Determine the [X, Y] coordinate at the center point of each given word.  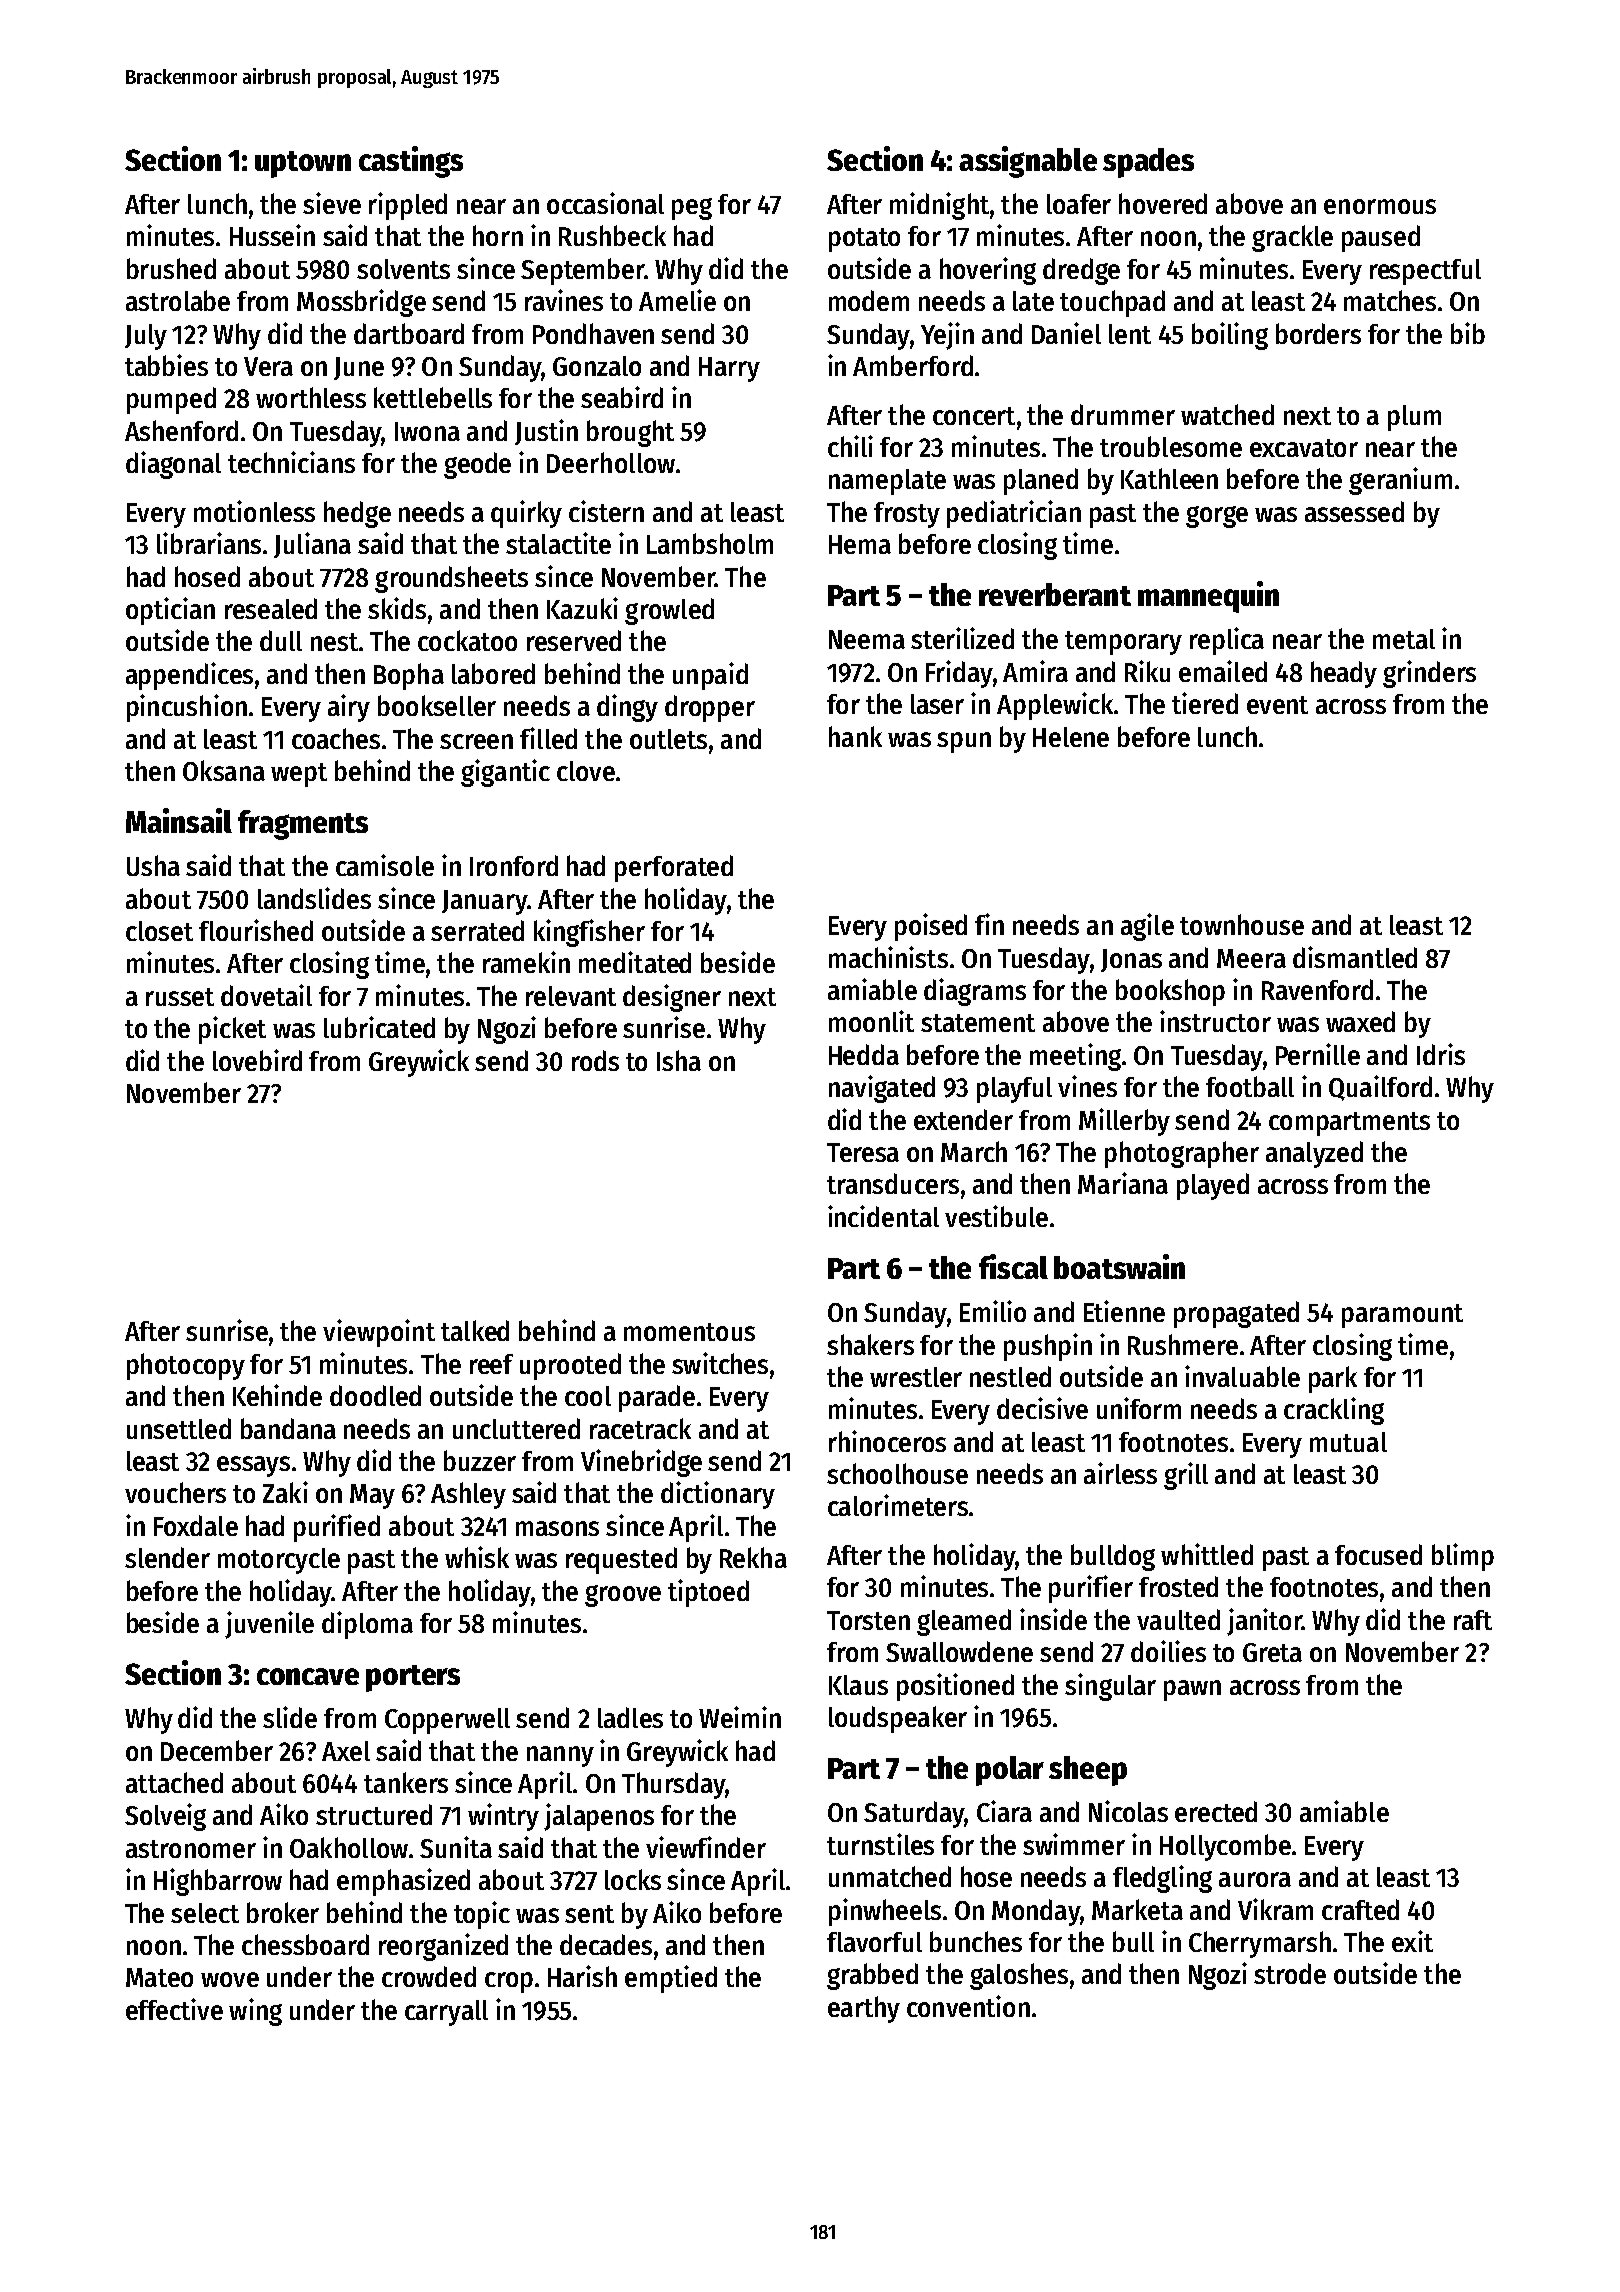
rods [595, 1060]
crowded [429, 1976]
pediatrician [1014, 514]
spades [1148, 163]
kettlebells [433, 397]
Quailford [1380, 1088]
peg [692, 209]
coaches [336, 738]
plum [1414, 418]
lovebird [257, 1060]
